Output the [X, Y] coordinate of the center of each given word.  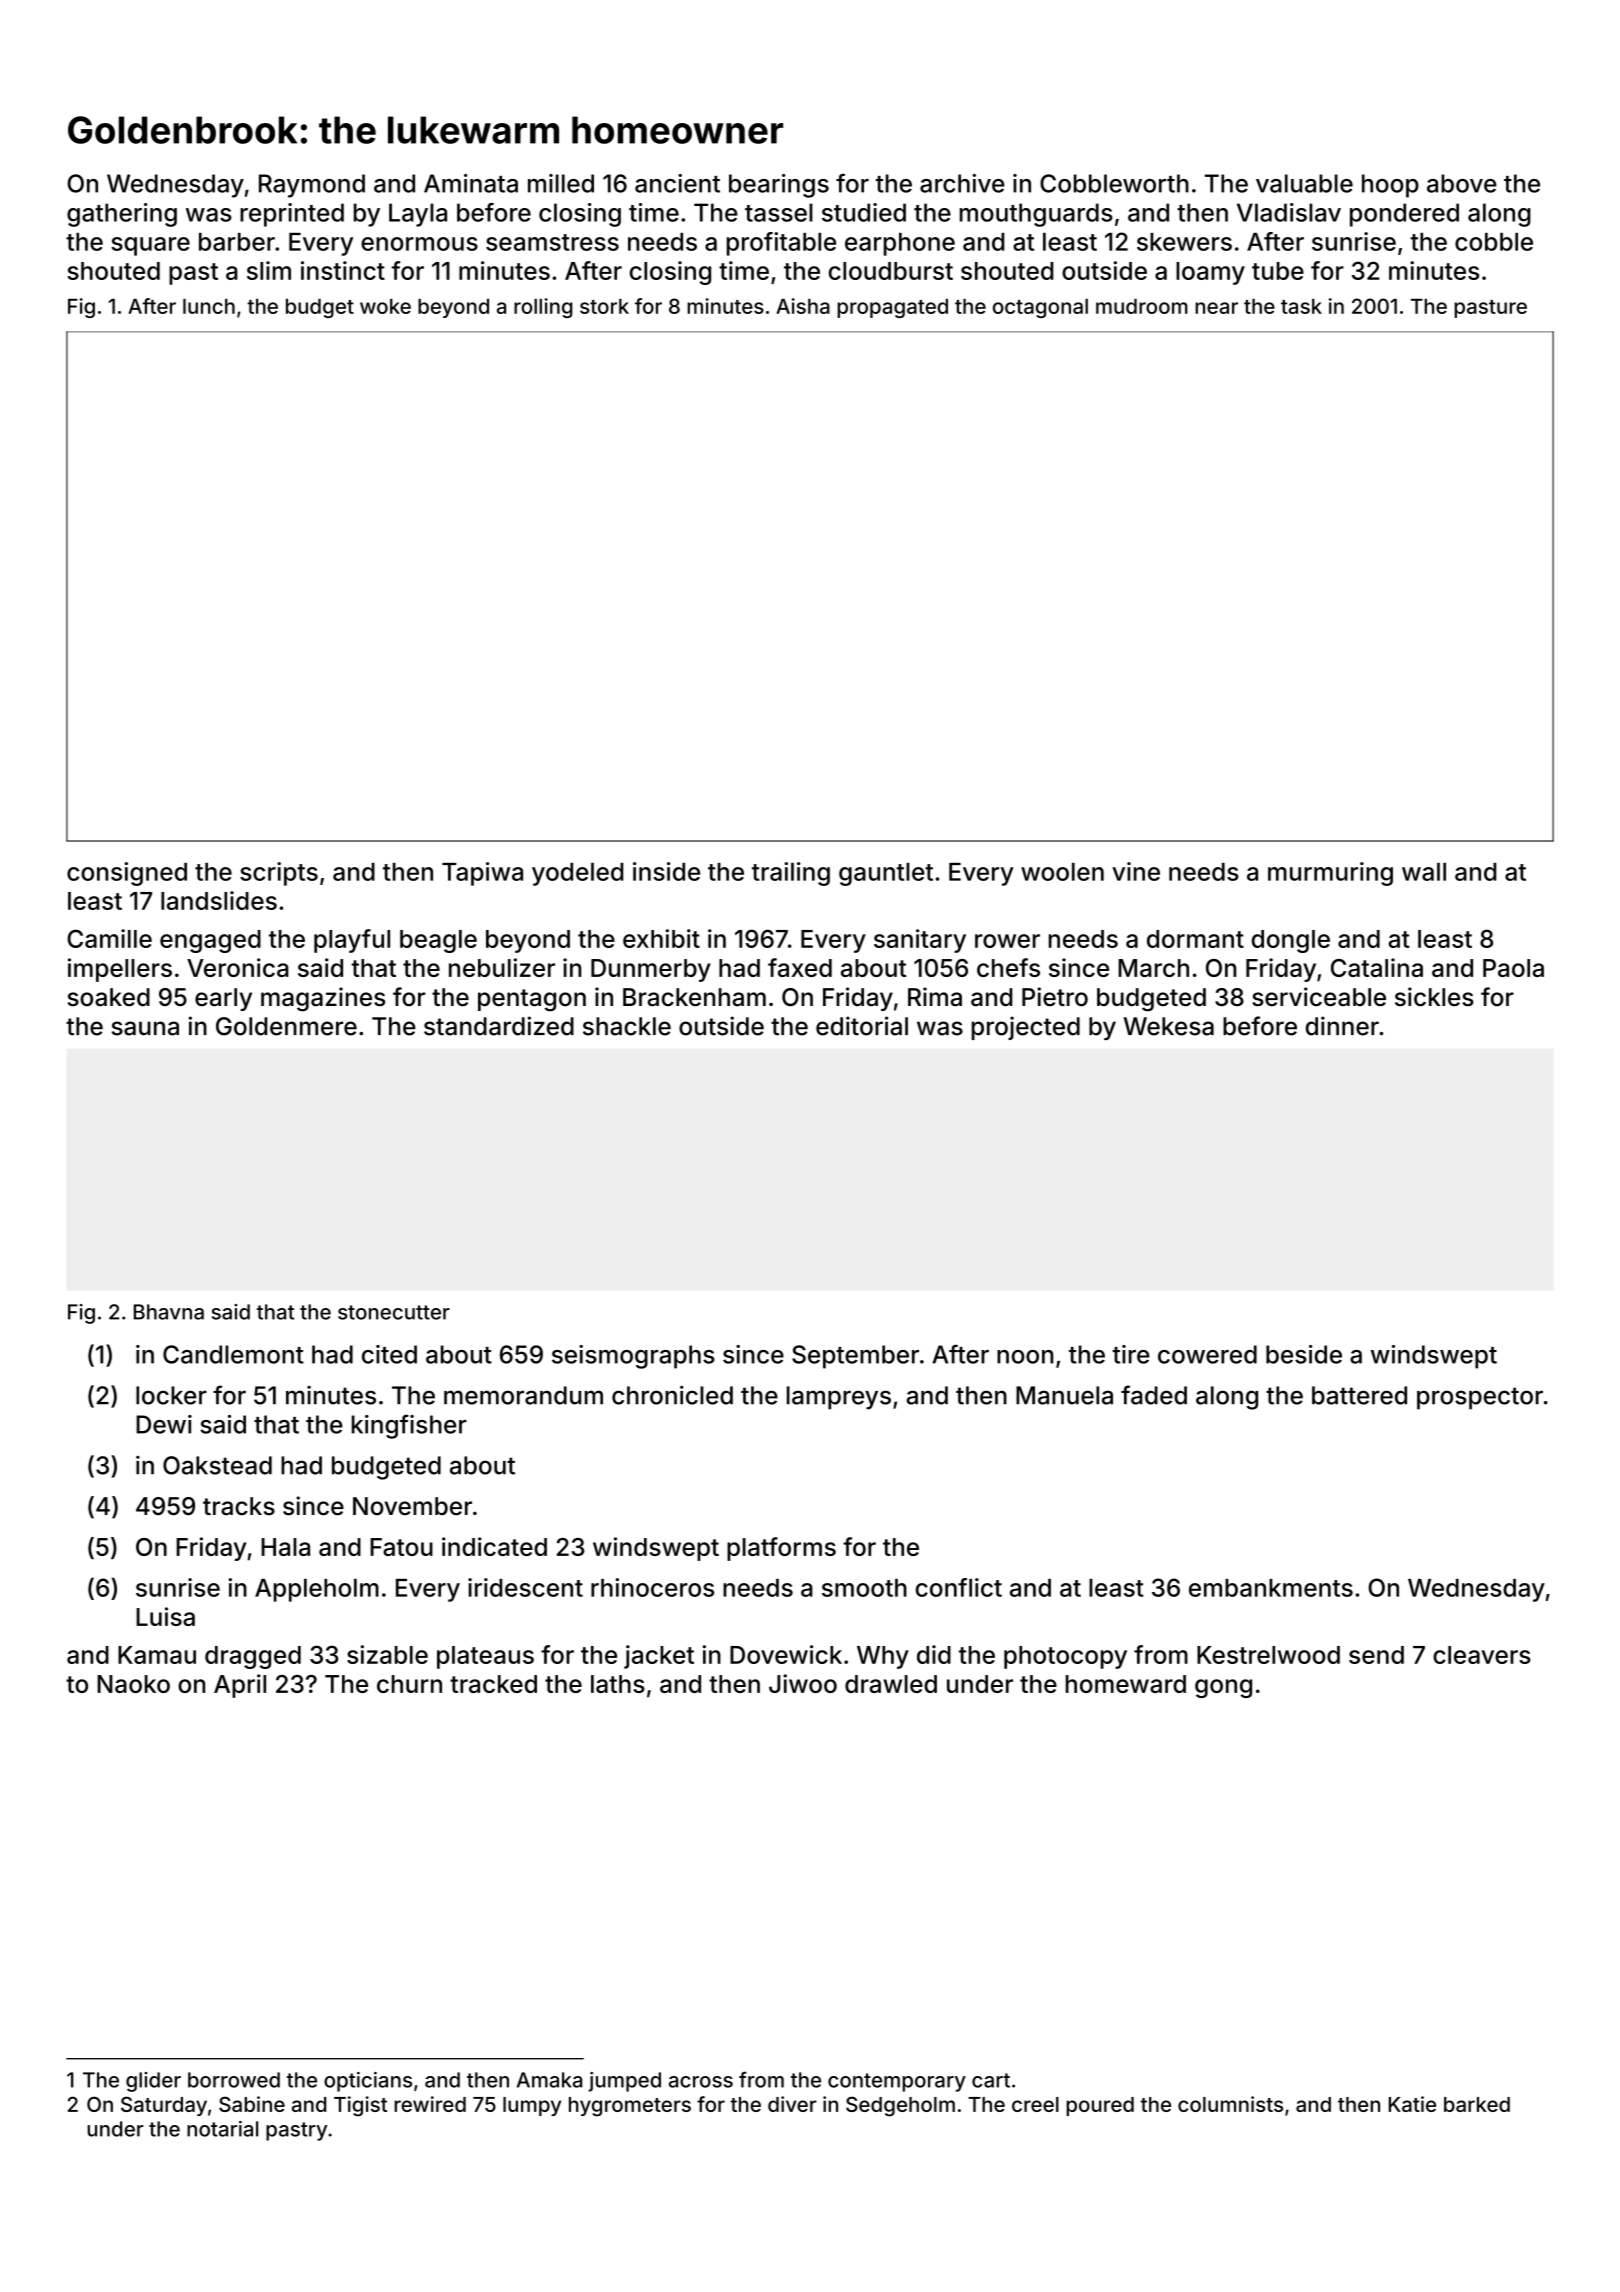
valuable [1304, 183]
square [150, 246]
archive [962, 183]
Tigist [360, 2106]
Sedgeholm [900, 2106]
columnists [1230, 2104]
